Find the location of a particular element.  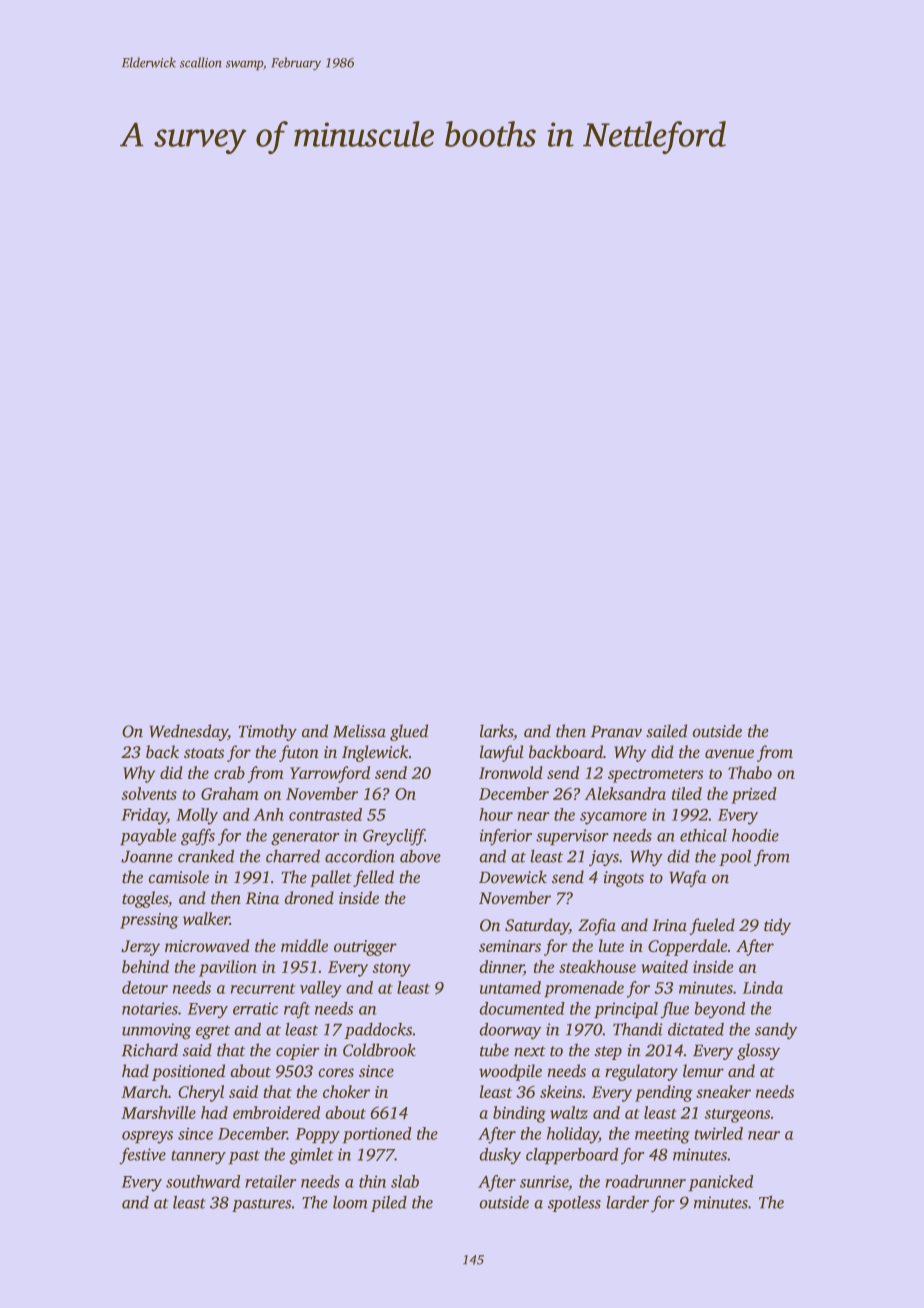

tidy is located at coordinates (777, 926).
